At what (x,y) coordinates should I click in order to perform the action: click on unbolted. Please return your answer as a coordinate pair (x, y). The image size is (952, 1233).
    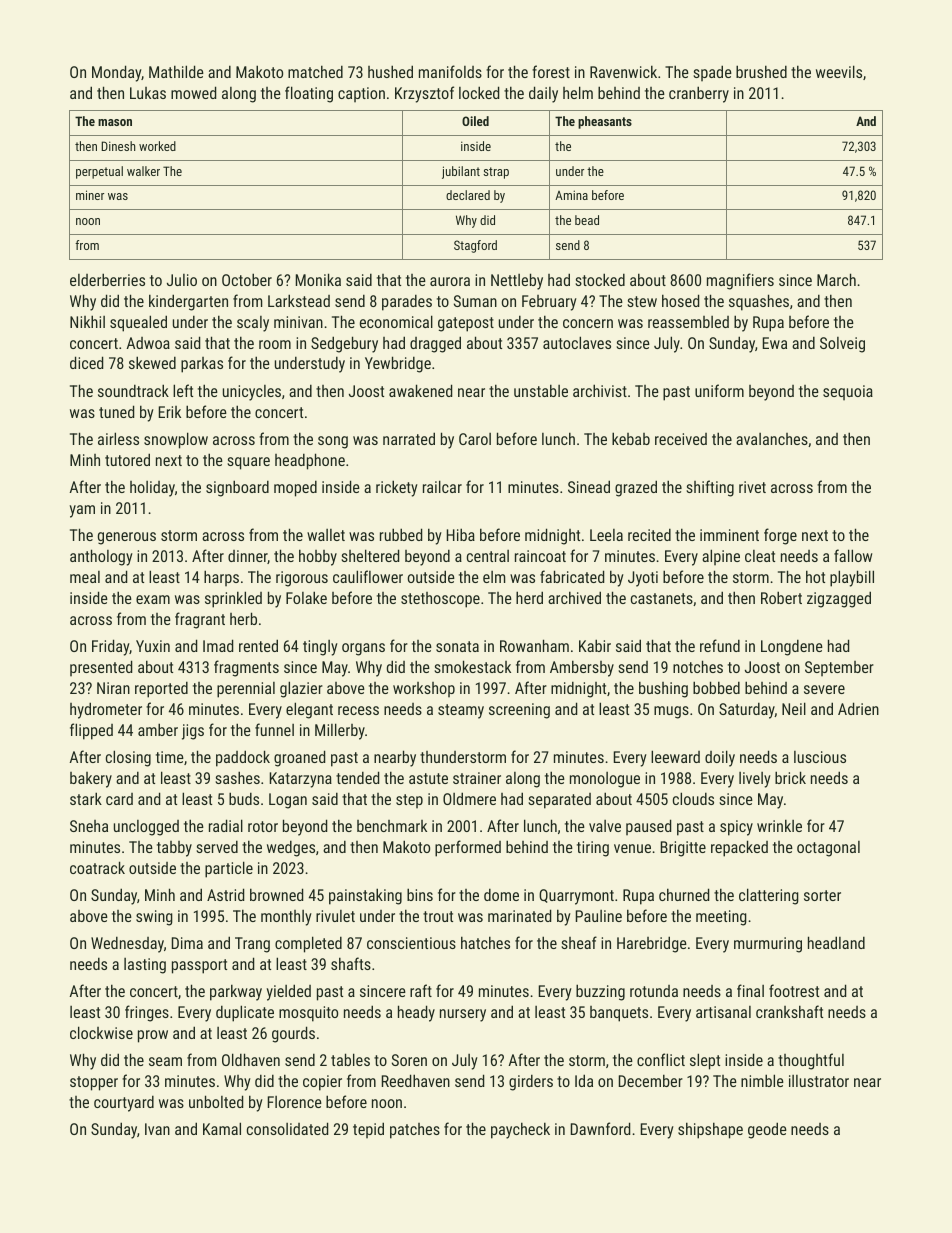
    Looking at the image, I should click on (216, 1101).
